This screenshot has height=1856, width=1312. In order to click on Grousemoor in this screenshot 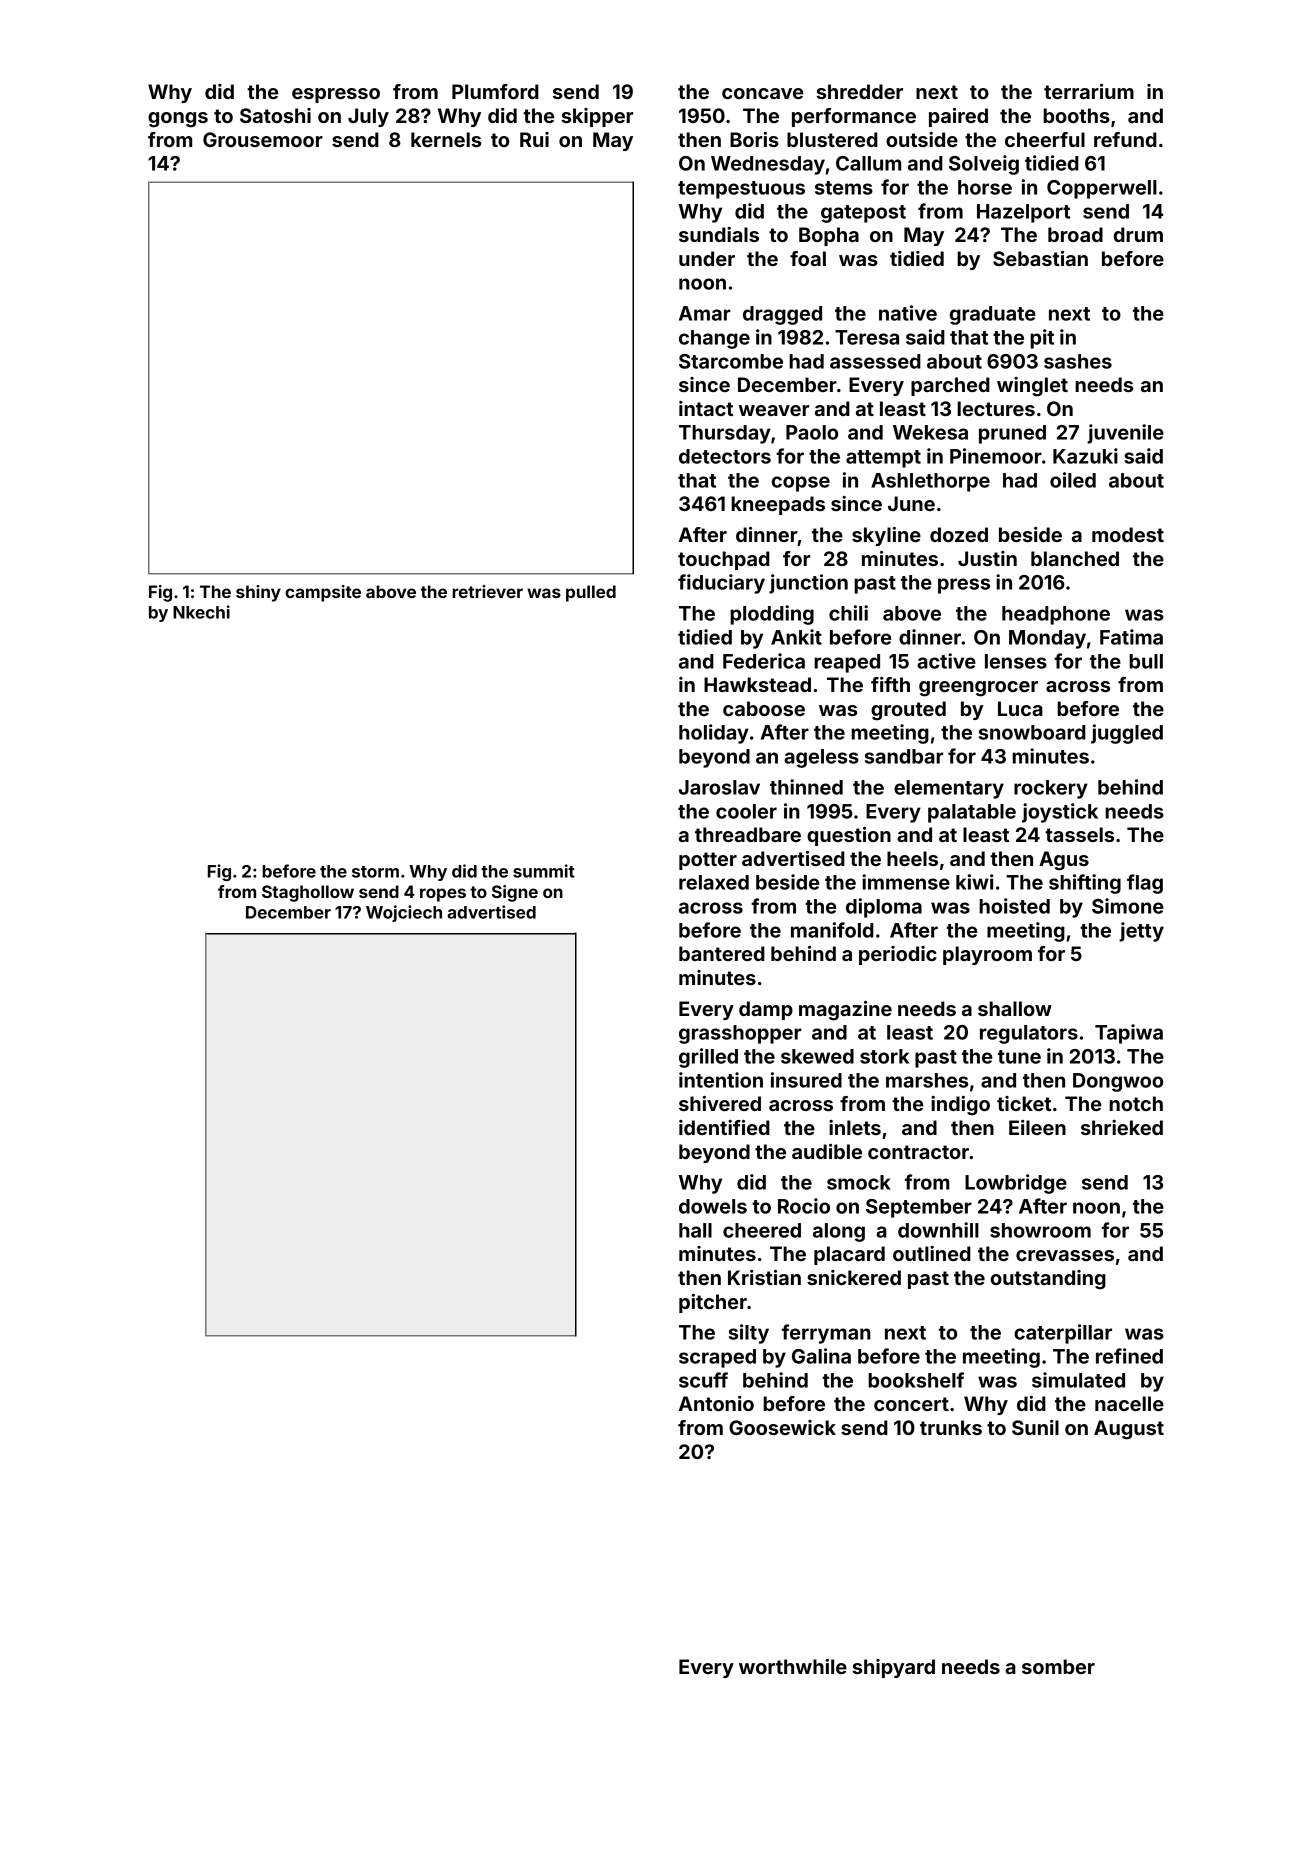, I will do `click(263, 139)`.
